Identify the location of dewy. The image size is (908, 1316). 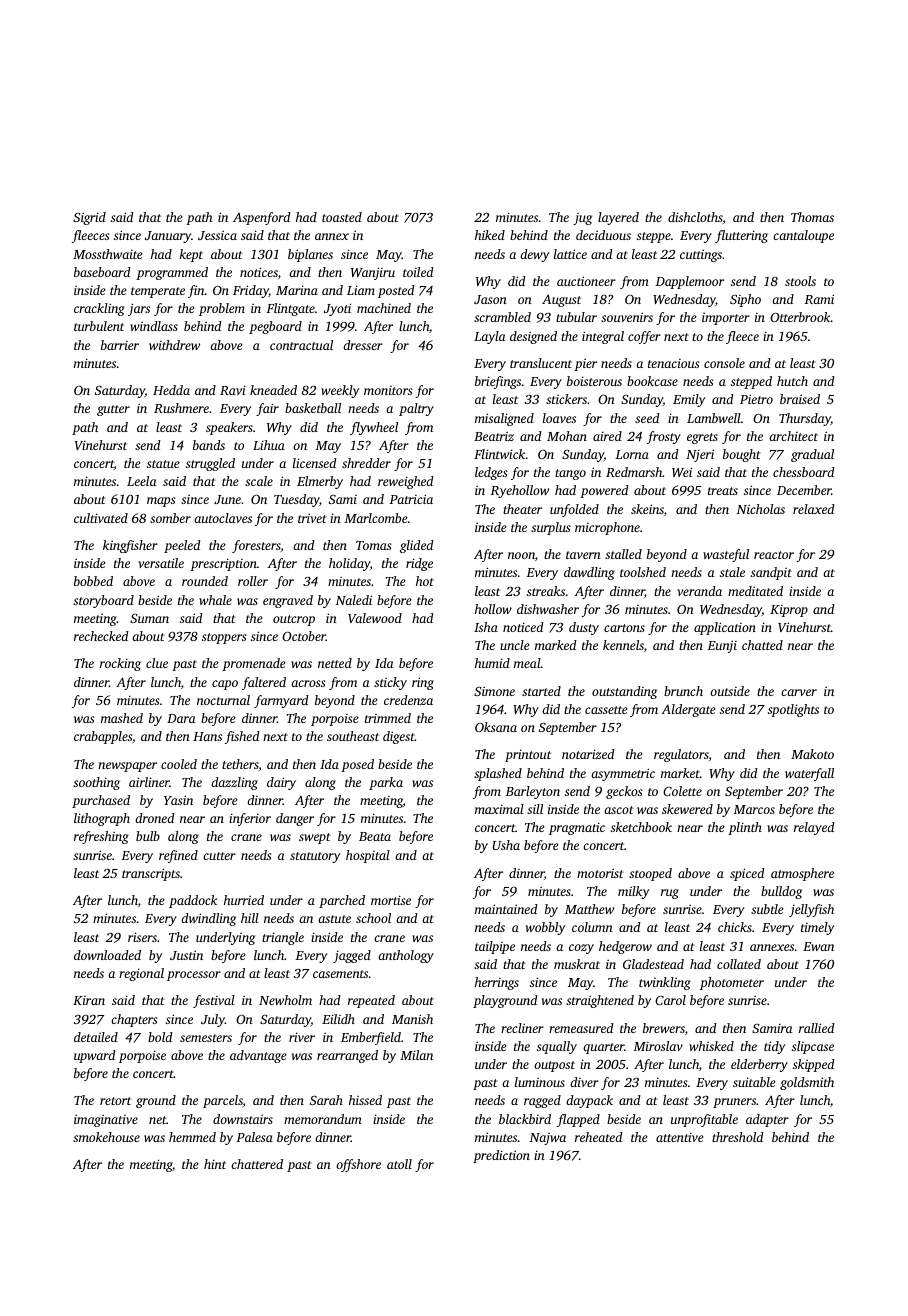
(534, 255).
